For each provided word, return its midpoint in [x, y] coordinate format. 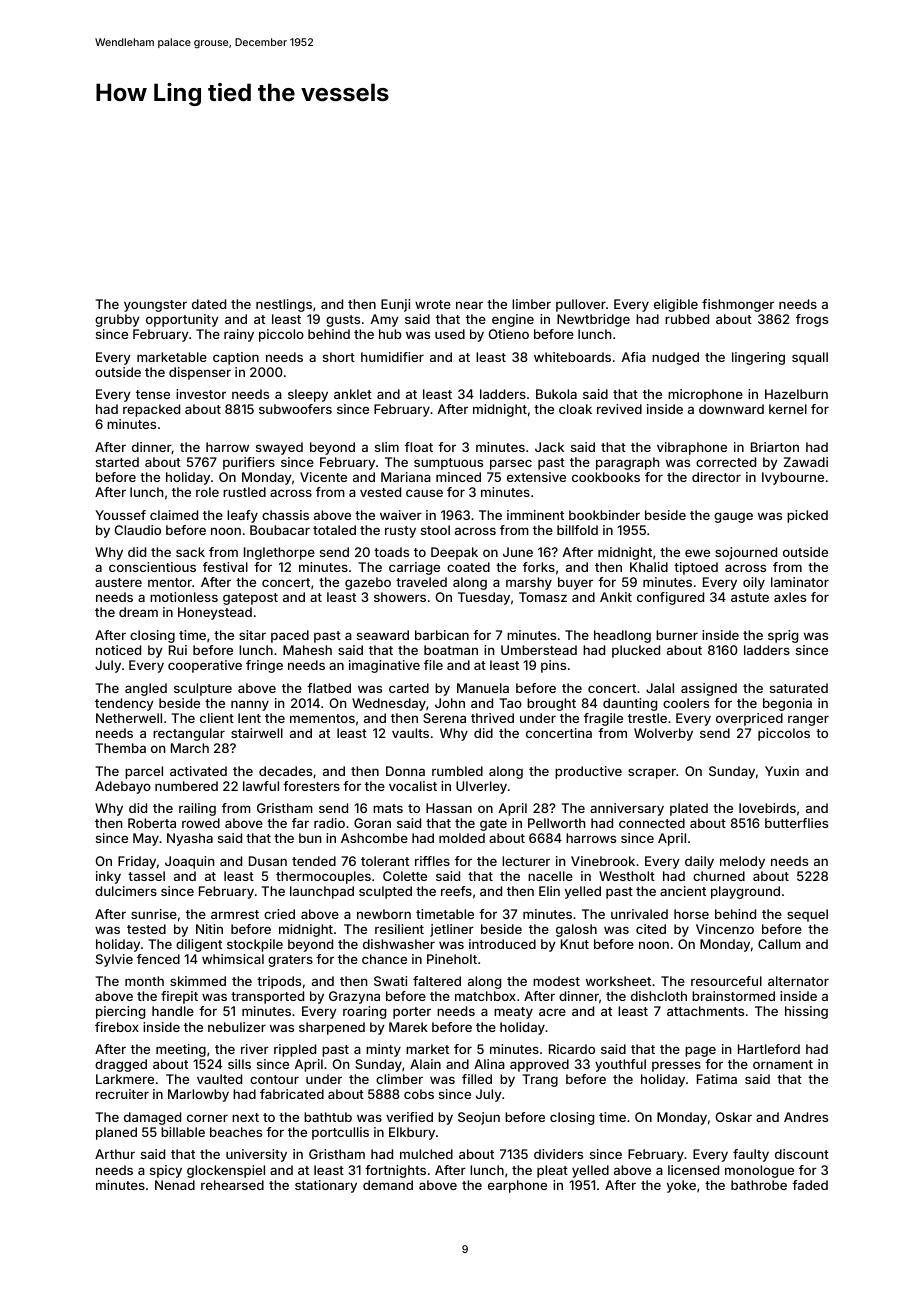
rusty [400, 532]
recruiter [122, 1094]
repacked [151, 410]
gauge [733, 517]
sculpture [203, 689]
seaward [383, 635]
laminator [800, 582]
